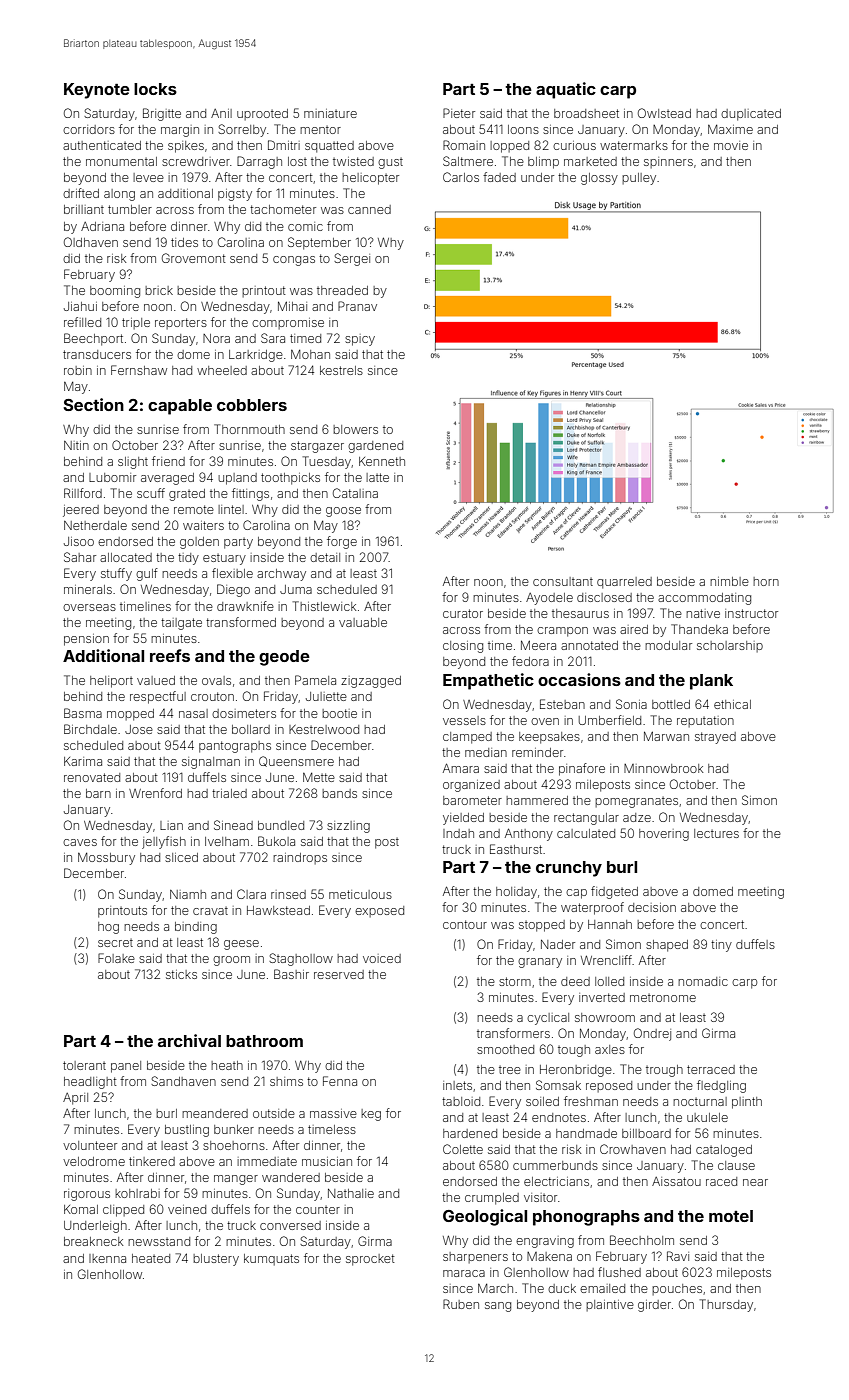  I want to click on maraca, so click(464, 1273).
